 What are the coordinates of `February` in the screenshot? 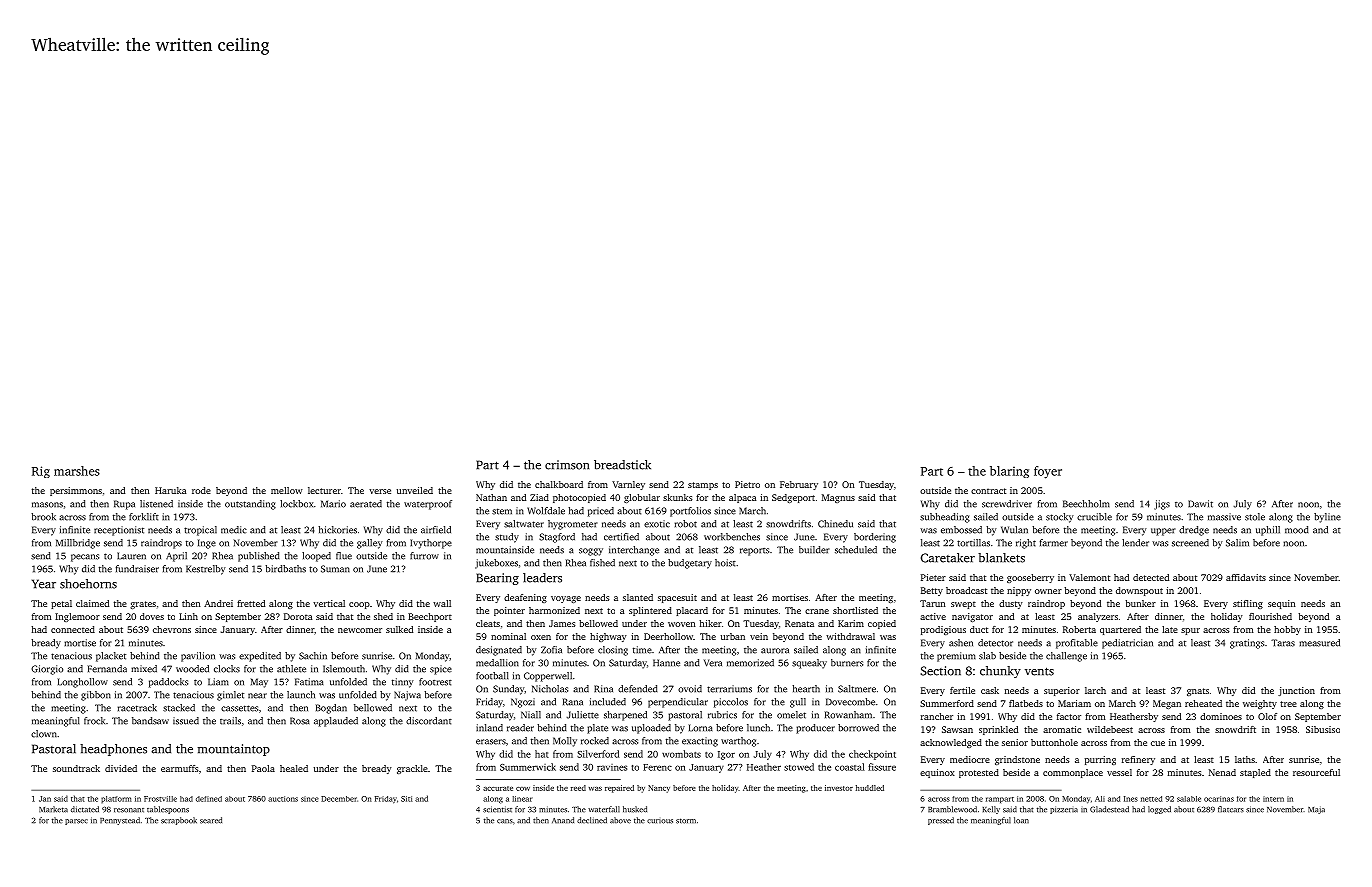 It's located at (799, 485).
